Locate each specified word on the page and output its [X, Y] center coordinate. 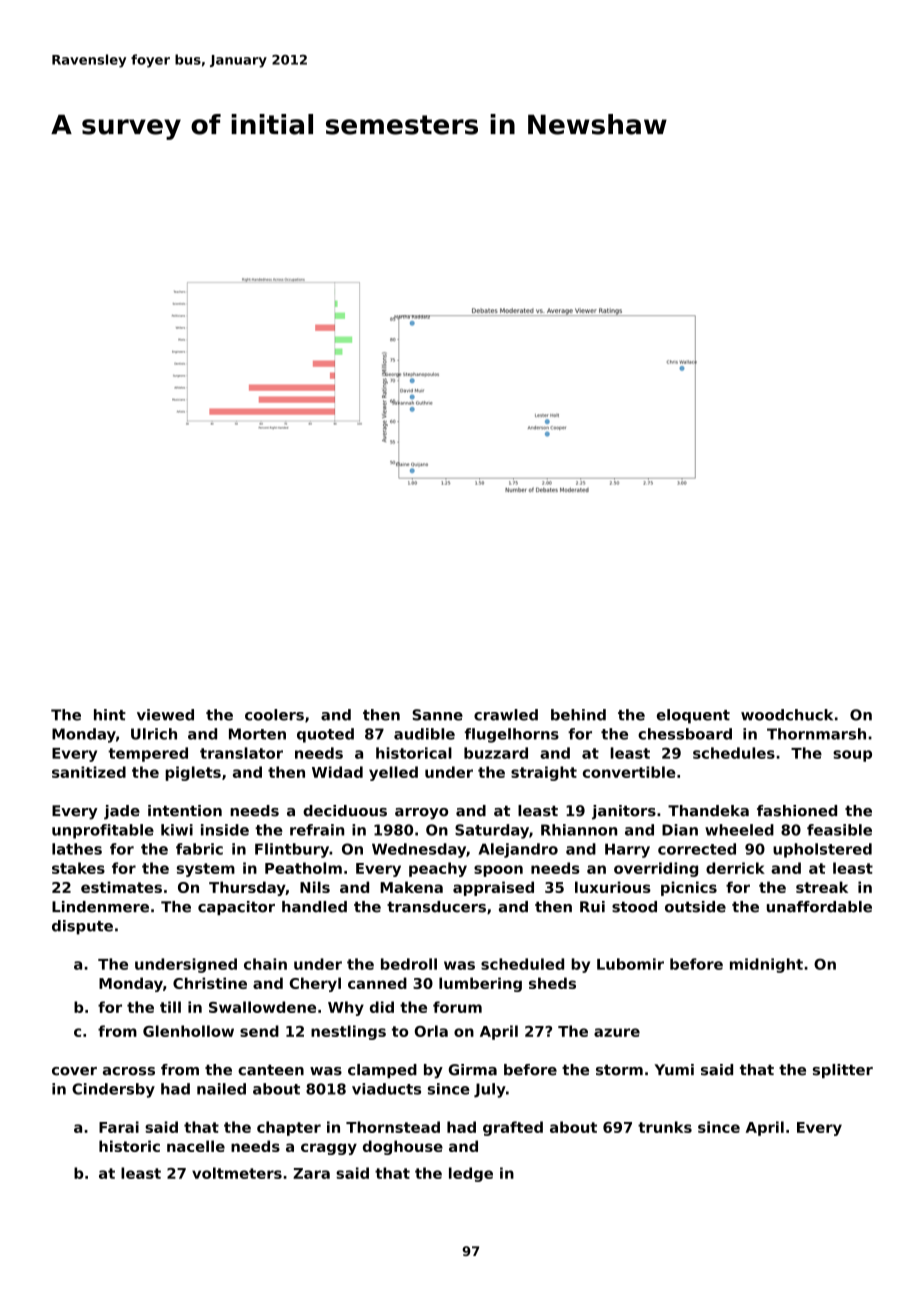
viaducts [386, 1089]
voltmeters [237, 1173]
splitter [843, 1071]
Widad [337, 772]
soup [852, 756]
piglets [193, 773]
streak [822, 887]
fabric [199, 849]
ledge [471, 1174]
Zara [311, 1173]
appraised [493, 888]
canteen [271, 1070]
